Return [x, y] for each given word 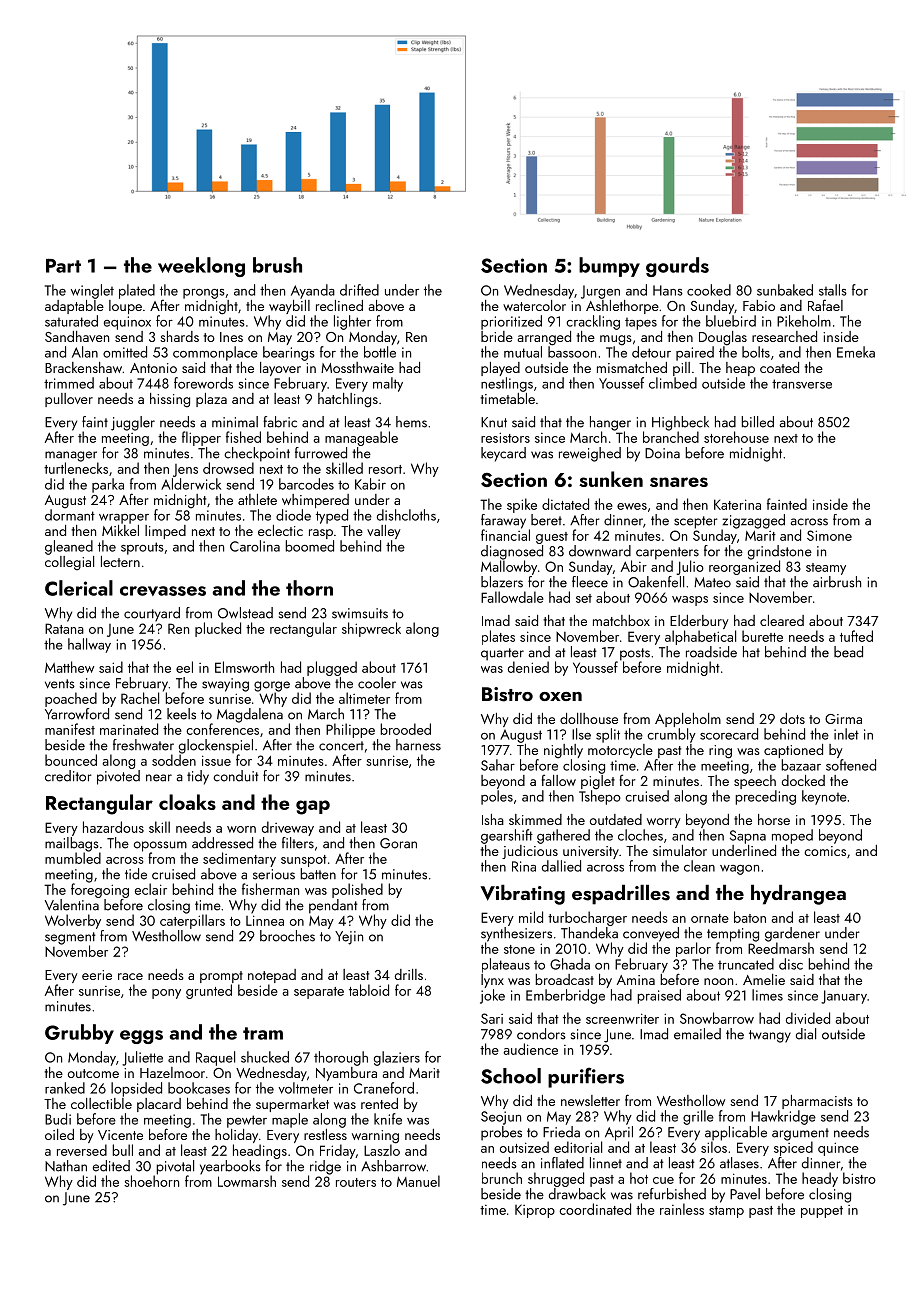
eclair [151, 889]
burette [762, 636]
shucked [265, 1057]
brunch [502, 1178]
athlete [257, 499]
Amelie [764, 979]
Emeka [856, 352]
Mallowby [509, 567]
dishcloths [406, 515]
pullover [69, 400]
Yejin [349, 938]
